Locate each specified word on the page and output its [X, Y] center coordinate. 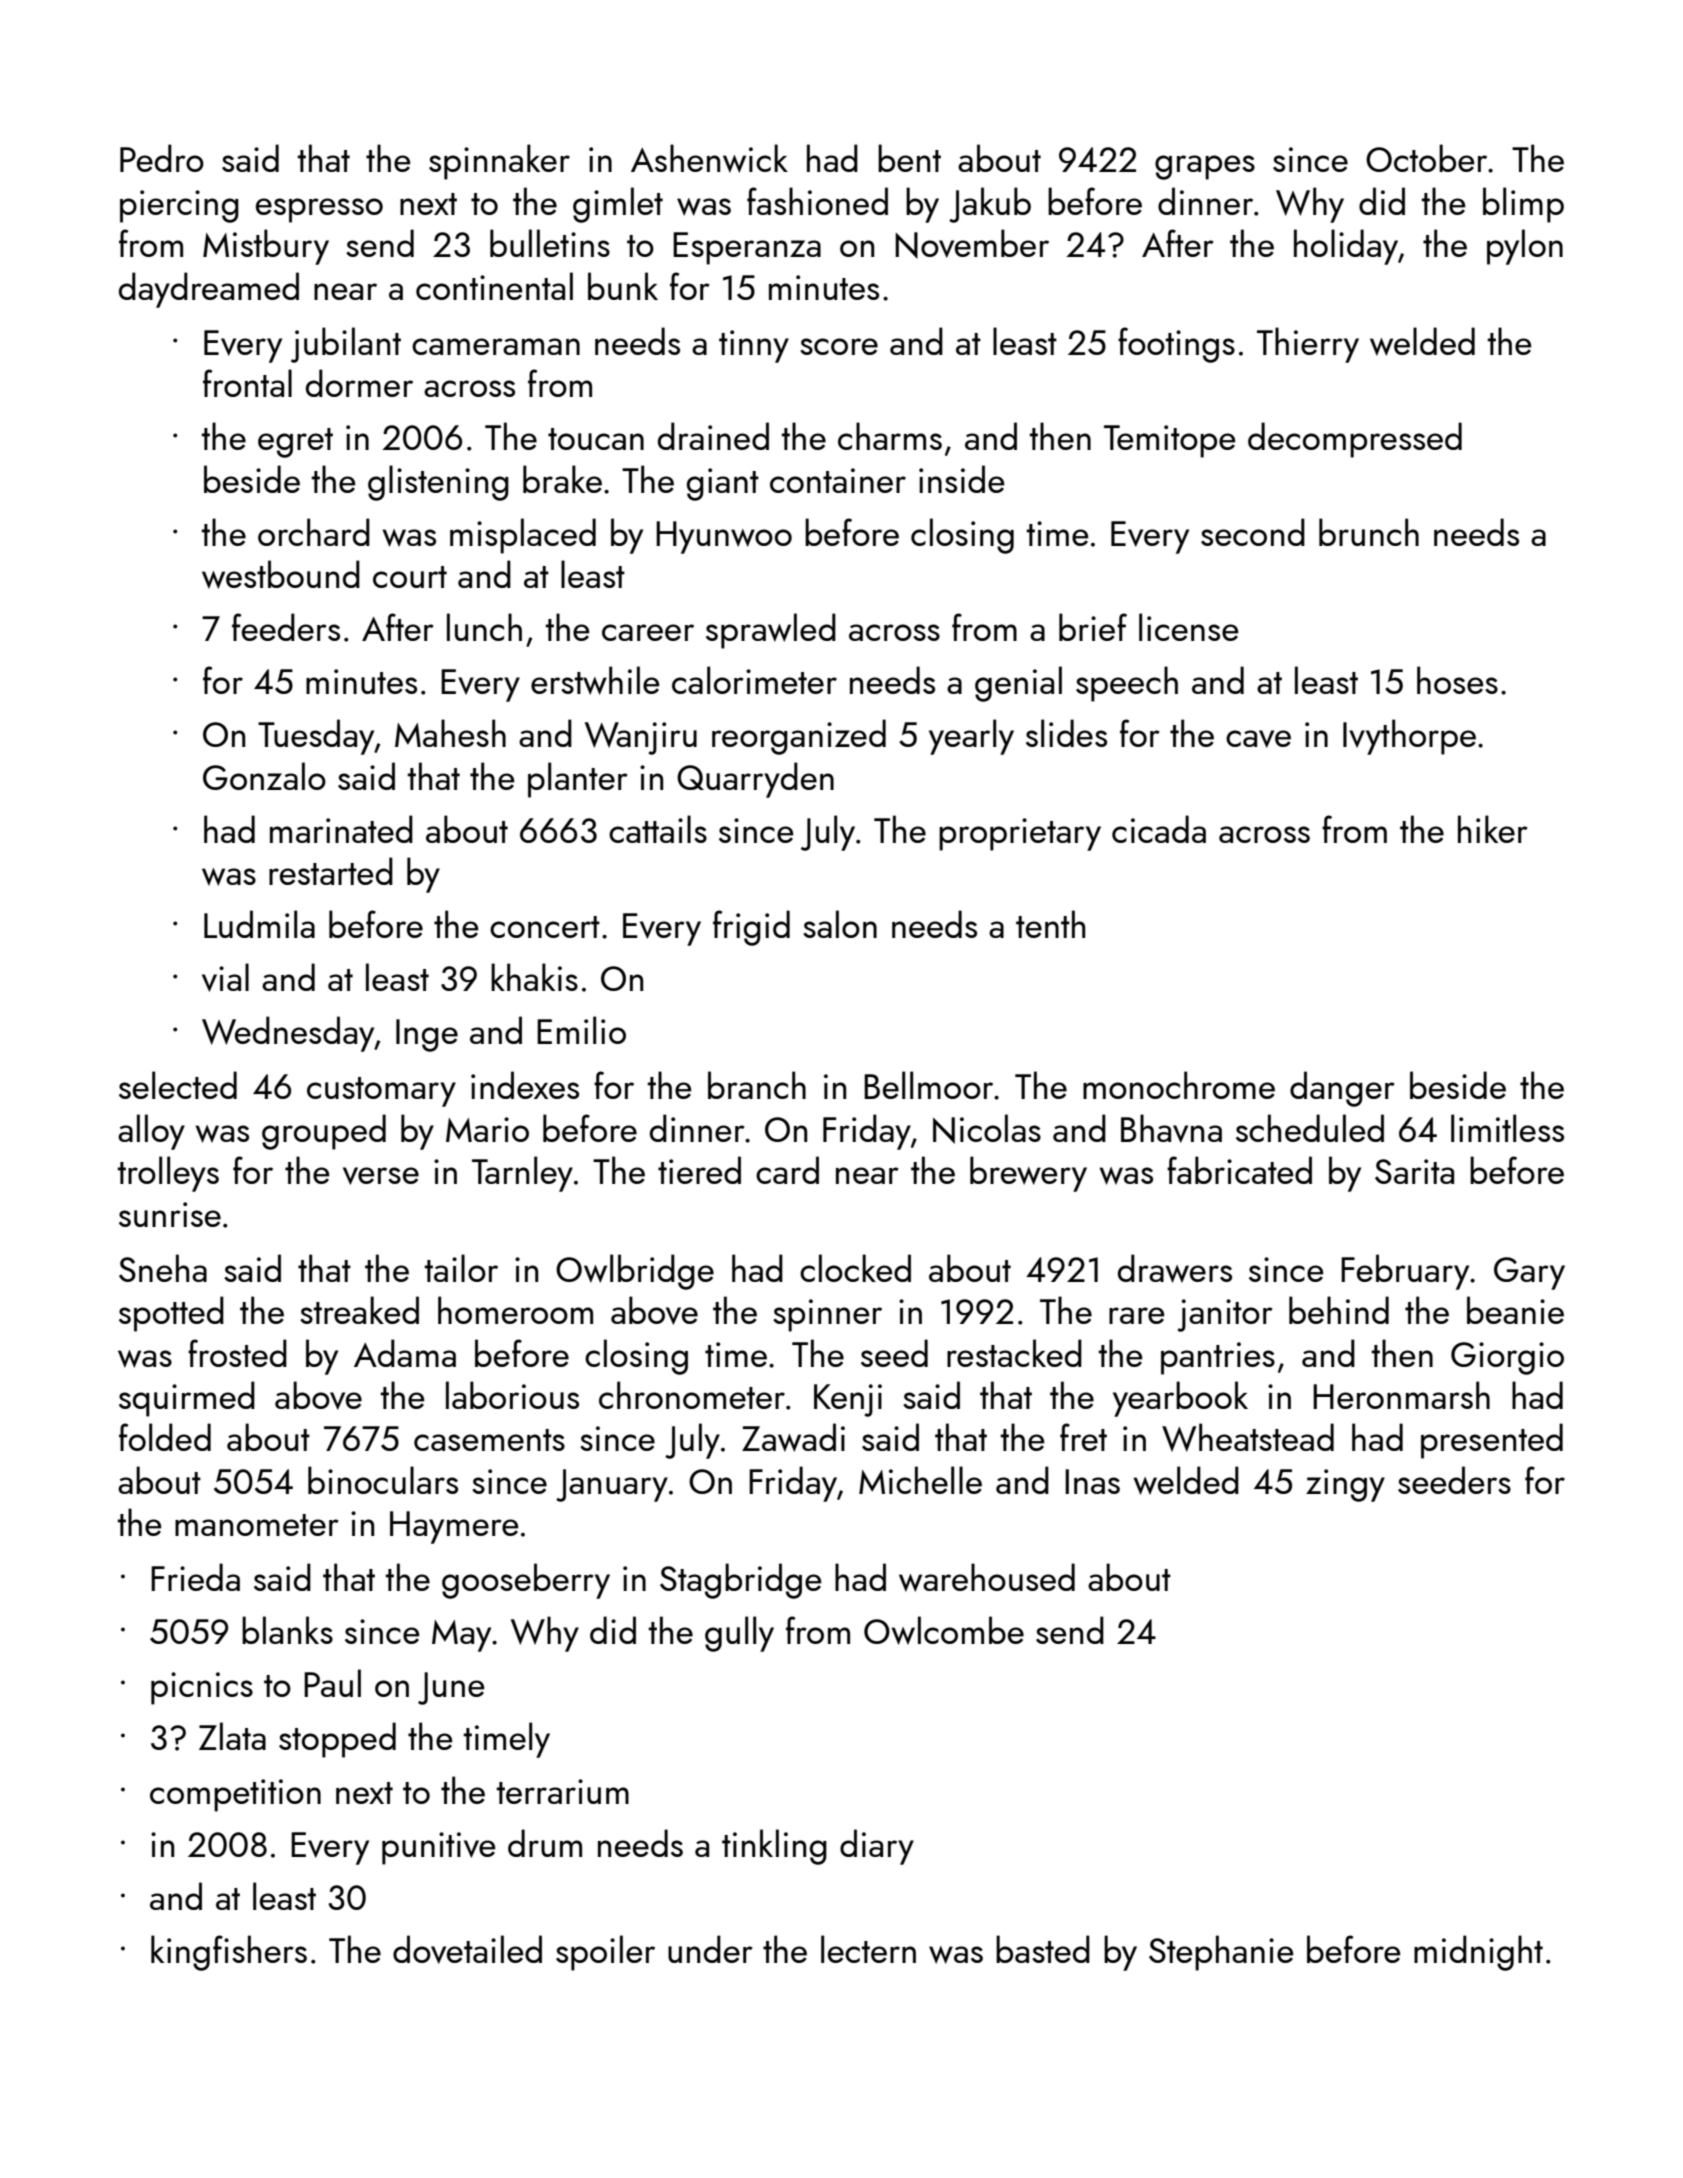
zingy [1345, 1485]
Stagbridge [741, 1581]
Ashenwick [709, 158]
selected [178, 1085]
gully [739, 1634]
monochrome [1179, 1085]
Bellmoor [928, 1085]
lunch [484, 627]
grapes [1205, 167]
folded [165, 1437]
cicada [1159, 829]
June [451, 1688]
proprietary [1020, 834]
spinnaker [499, 162]
